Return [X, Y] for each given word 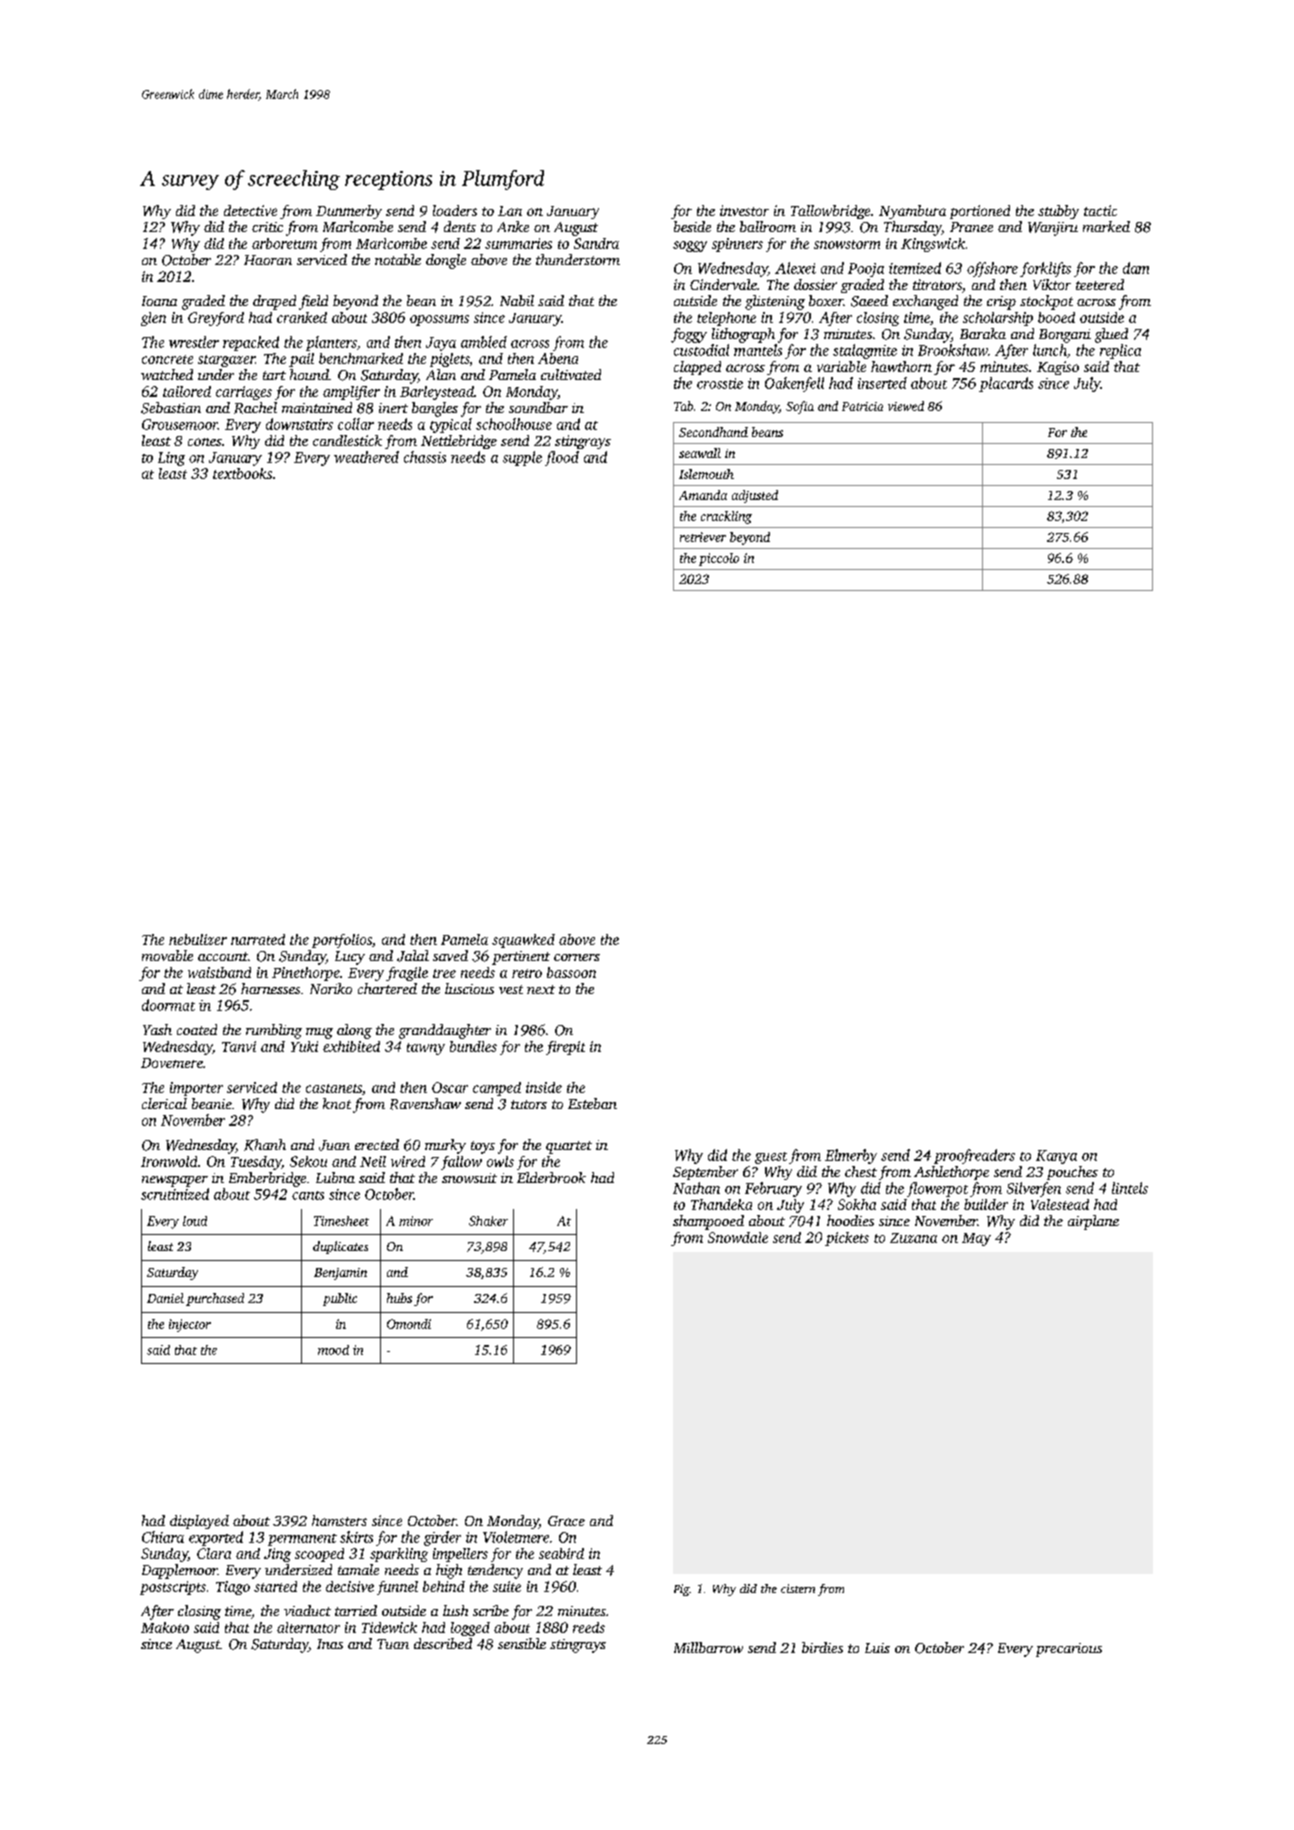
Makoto [165, 1627]
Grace [566, 1521]
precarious [1069, 1650]
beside [692, 226]
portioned [980, 212]
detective [250, 210]
